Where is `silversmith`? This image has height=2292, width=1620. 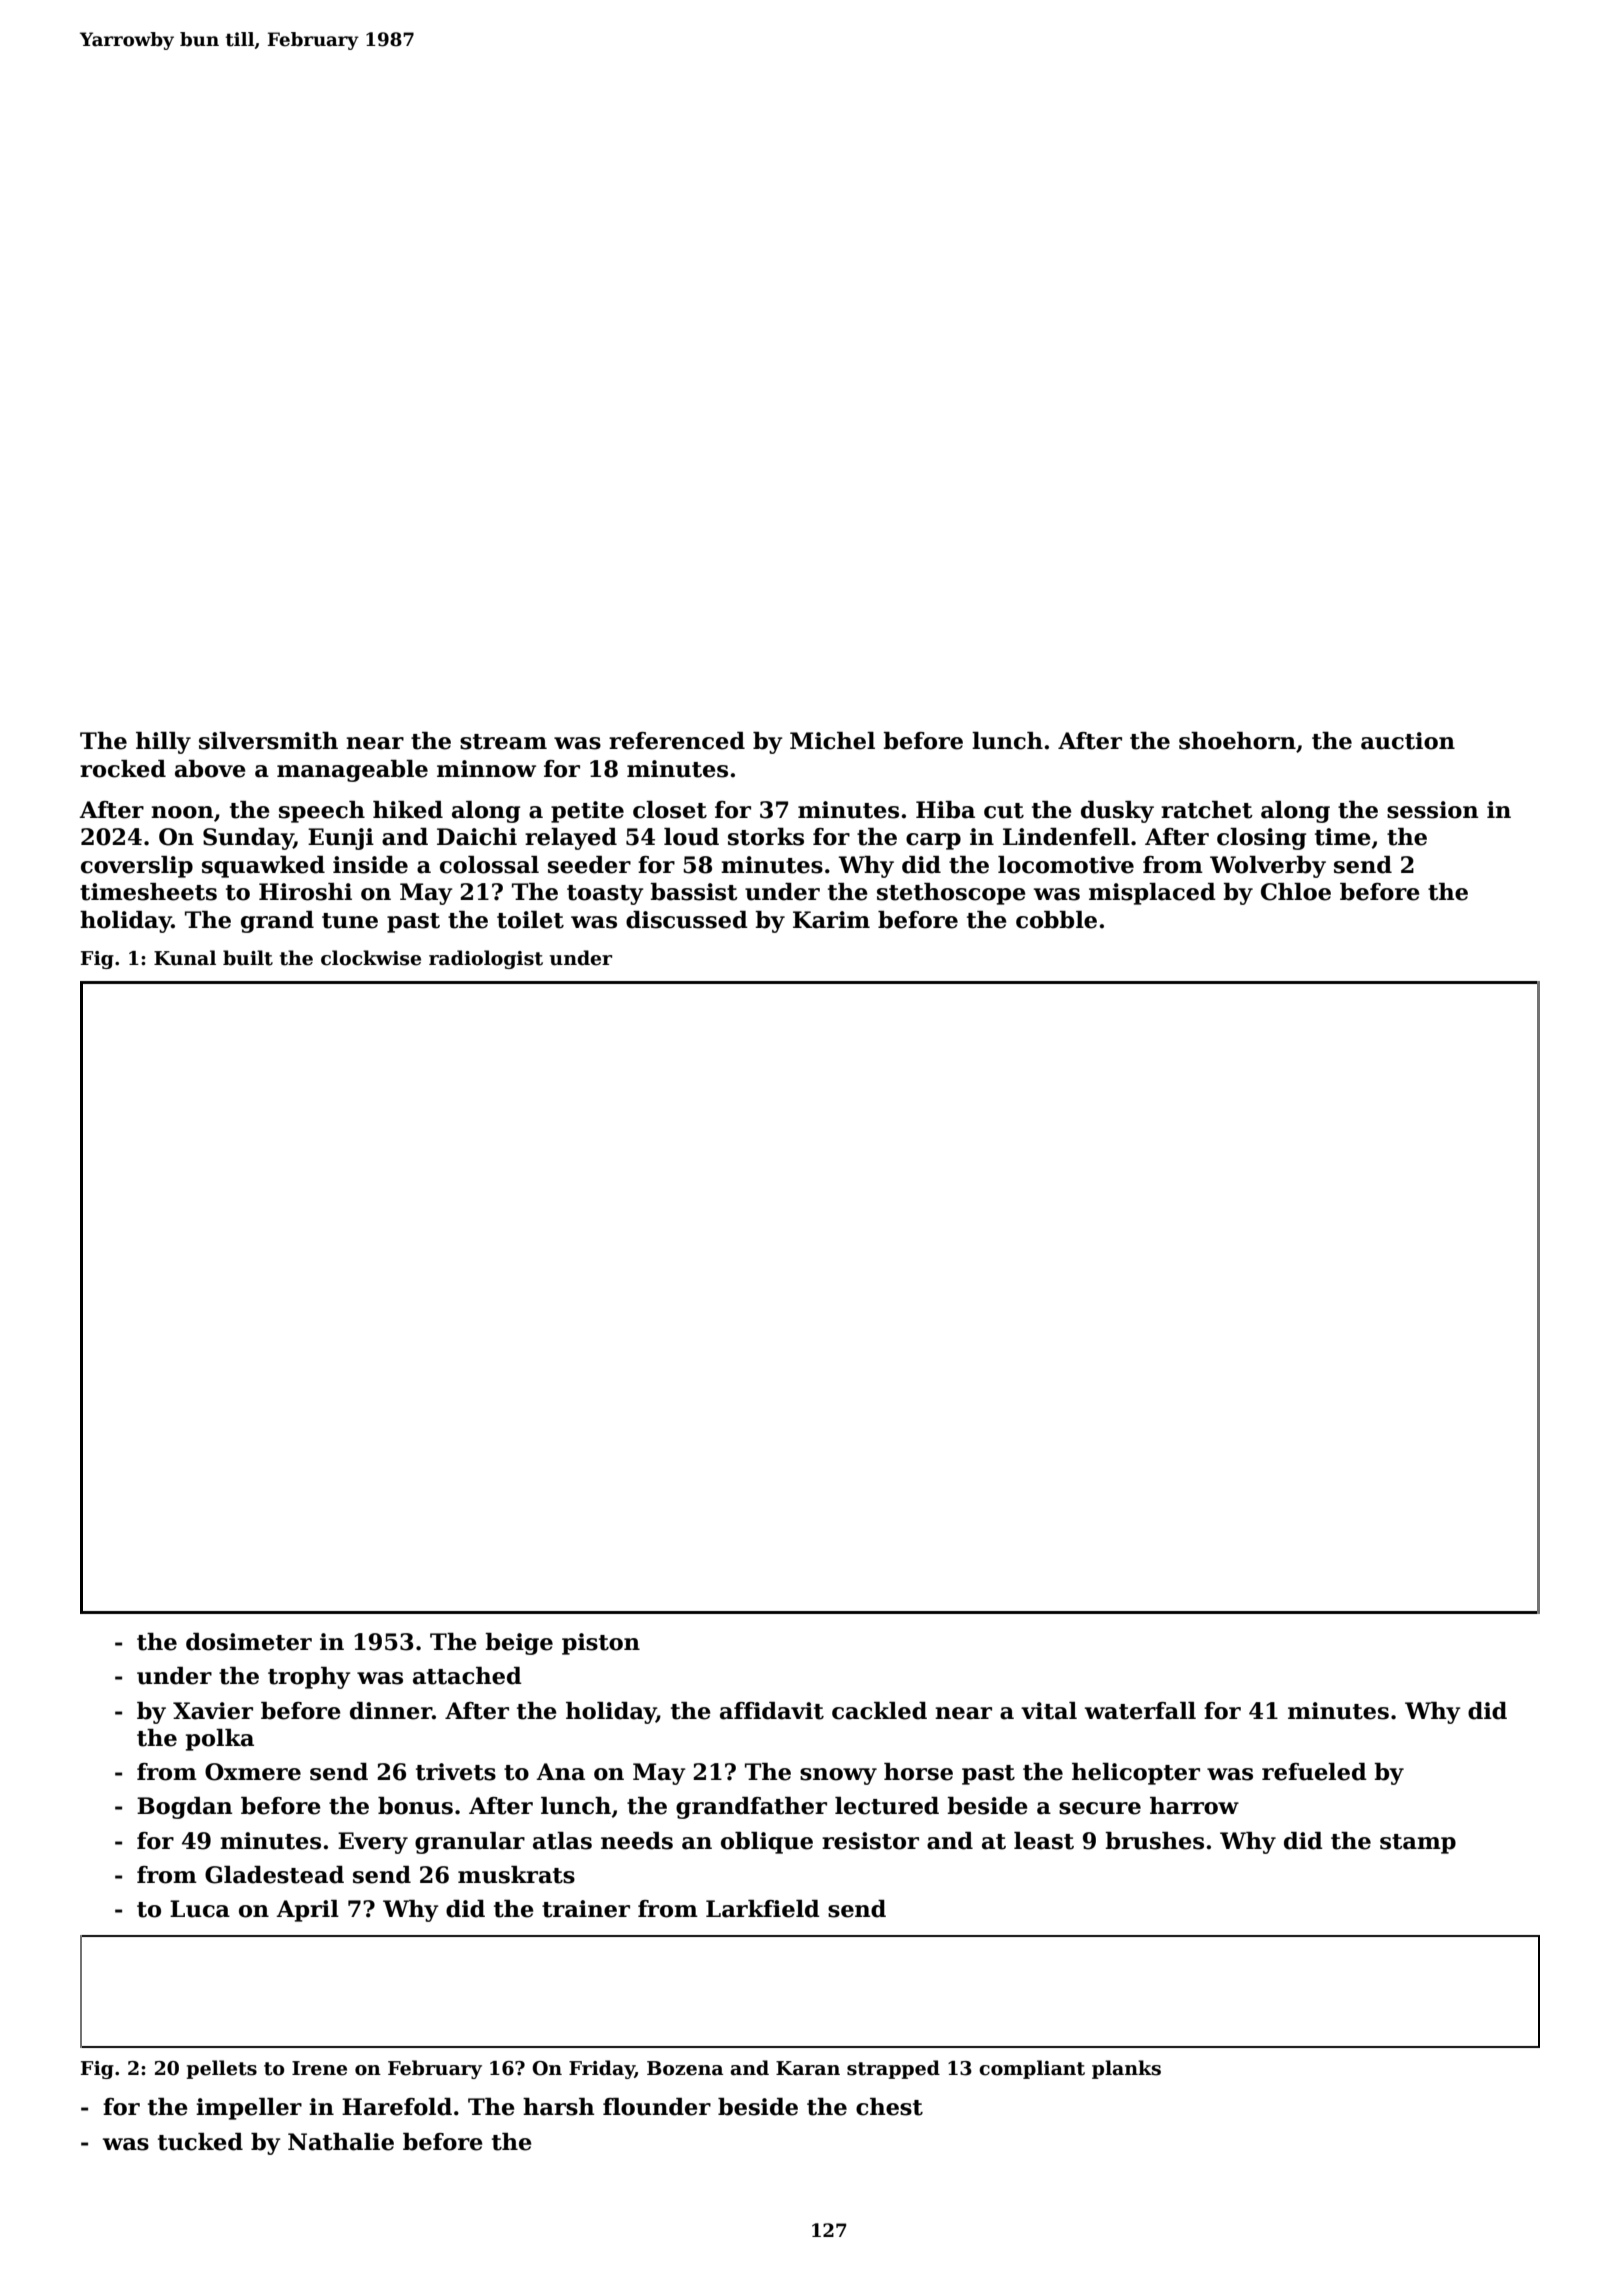 silversmith is located at coordinates (268, 741).
